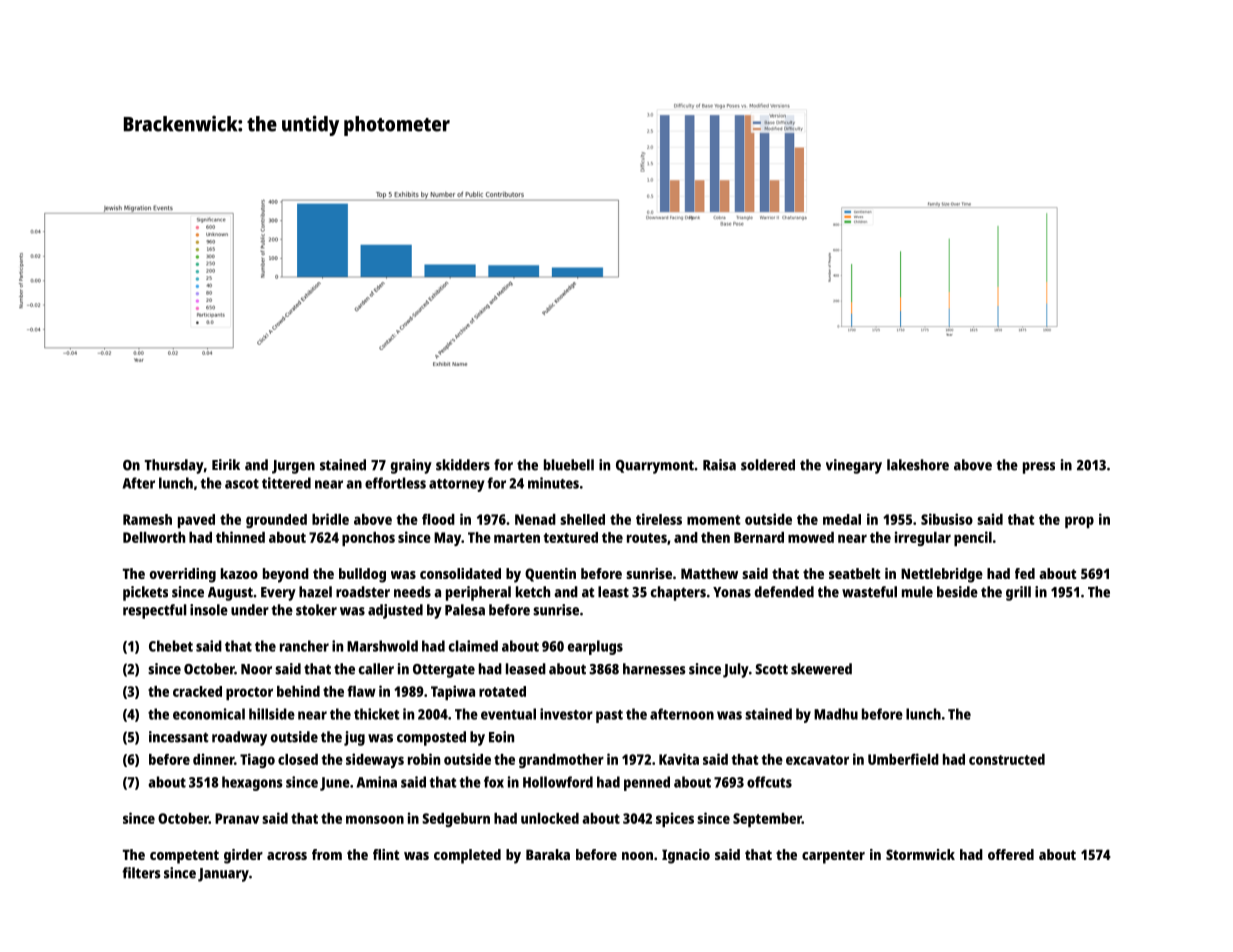  I want to click on incessant, so click(178, 737).
